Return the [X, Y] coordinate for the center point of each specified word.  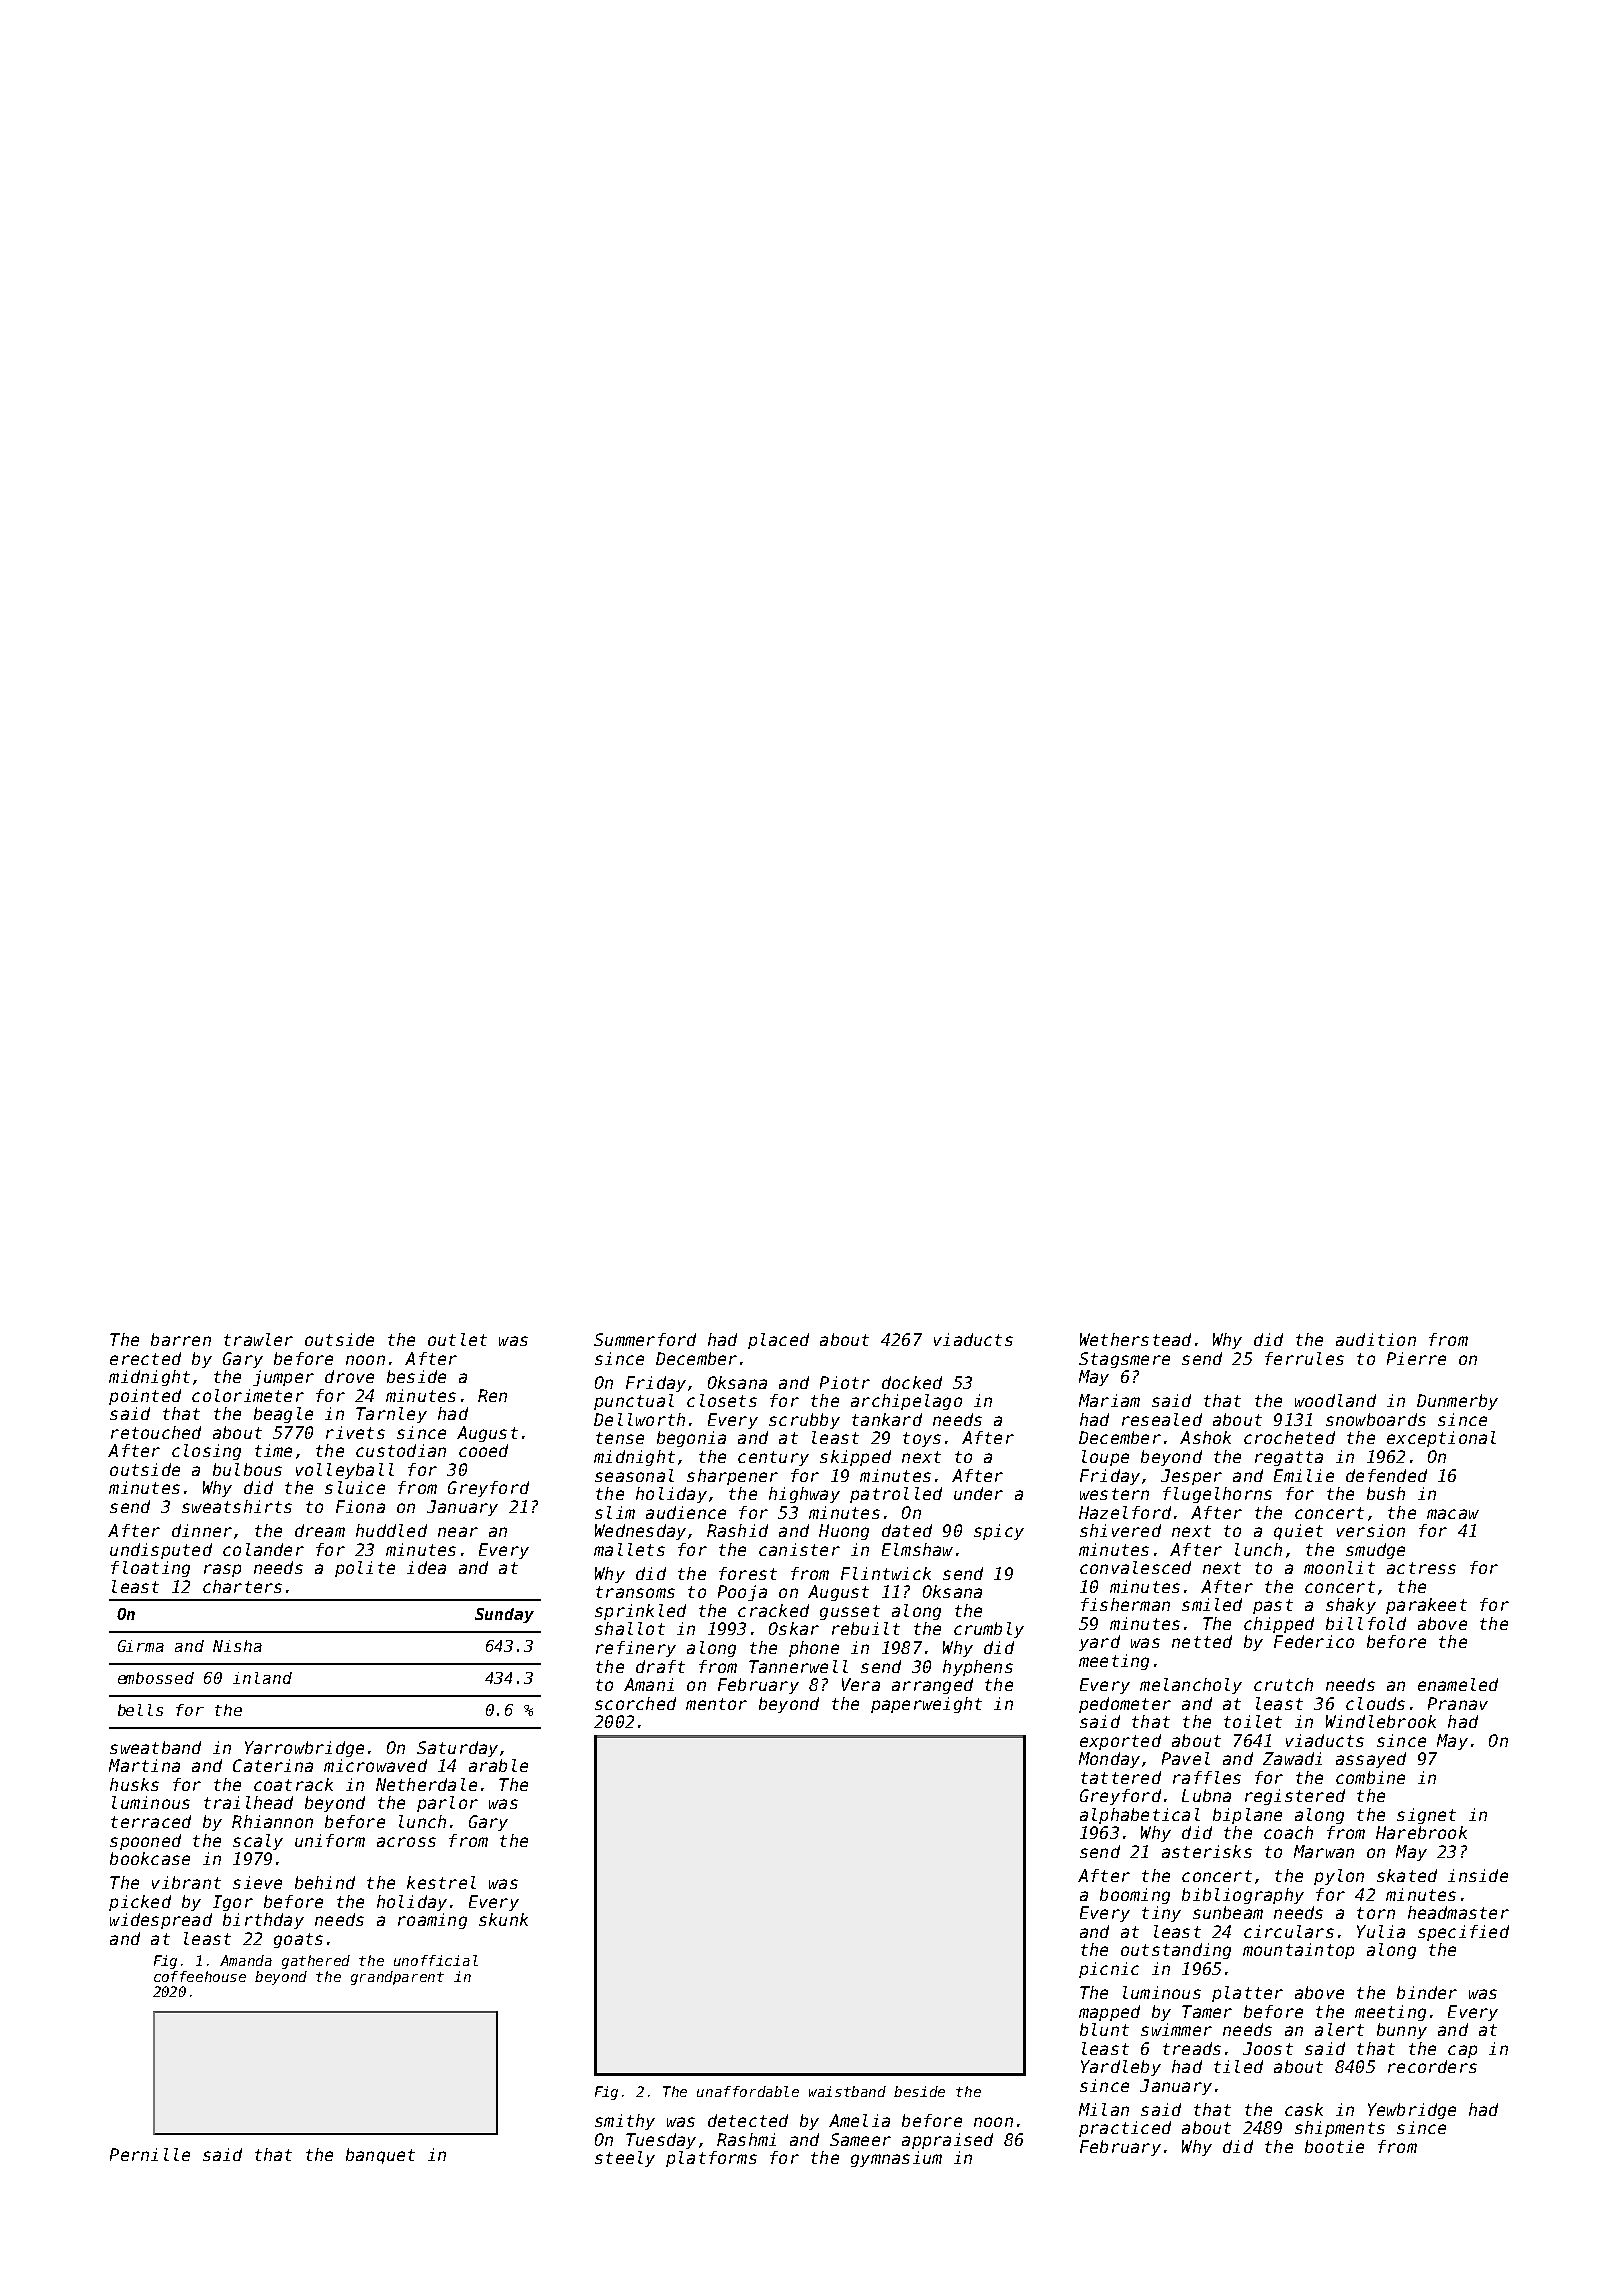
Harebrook [1421, 1832]
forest [748, 1573]
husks [134, 1784]
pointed [145, 1397]
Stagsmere [1124, 1360]
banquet [380, 2156]
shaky [1351, 1606]
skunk [503, 1919]
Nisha [237, 1646]
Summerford [645, 1339]
